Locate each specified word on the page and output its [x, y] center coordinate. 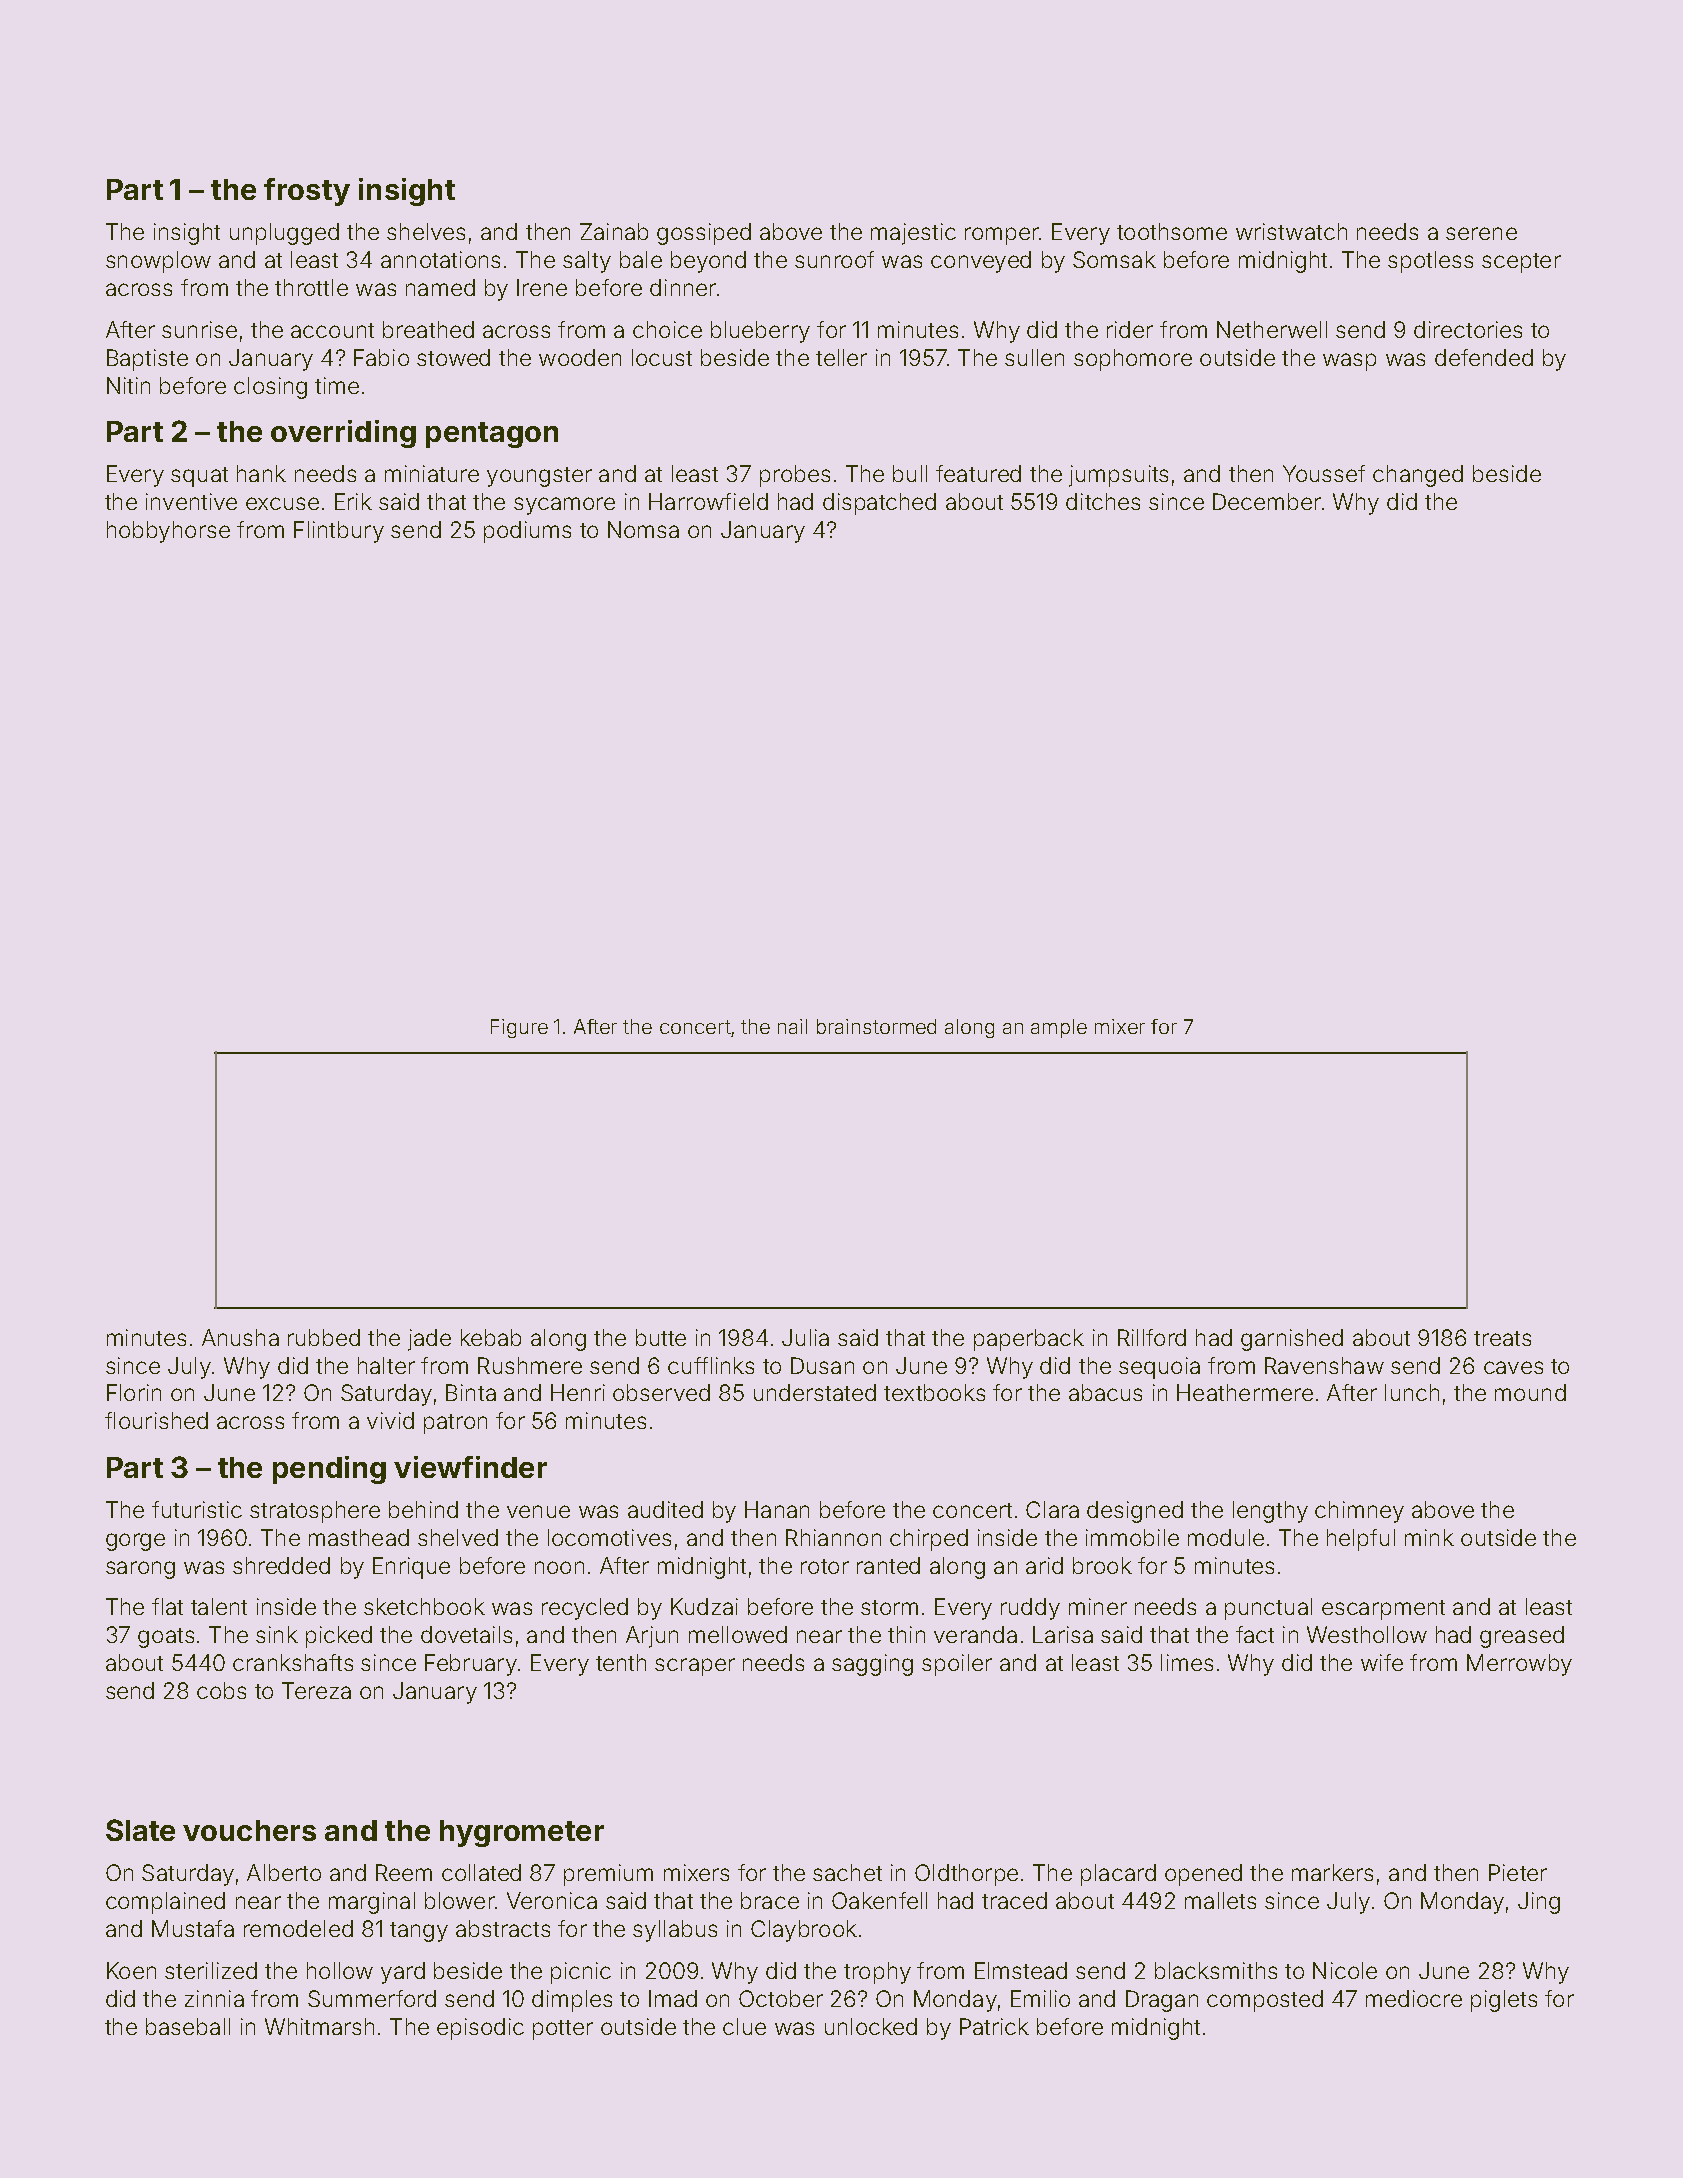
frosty [307, 192]
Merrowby [1519, 1665]
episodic [480, 2029]
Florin [134, 1392]
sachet [847, 1872]
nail [792, 1026]
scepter [1521, 263]
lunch [1412, 1392]
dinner [683, 287]
